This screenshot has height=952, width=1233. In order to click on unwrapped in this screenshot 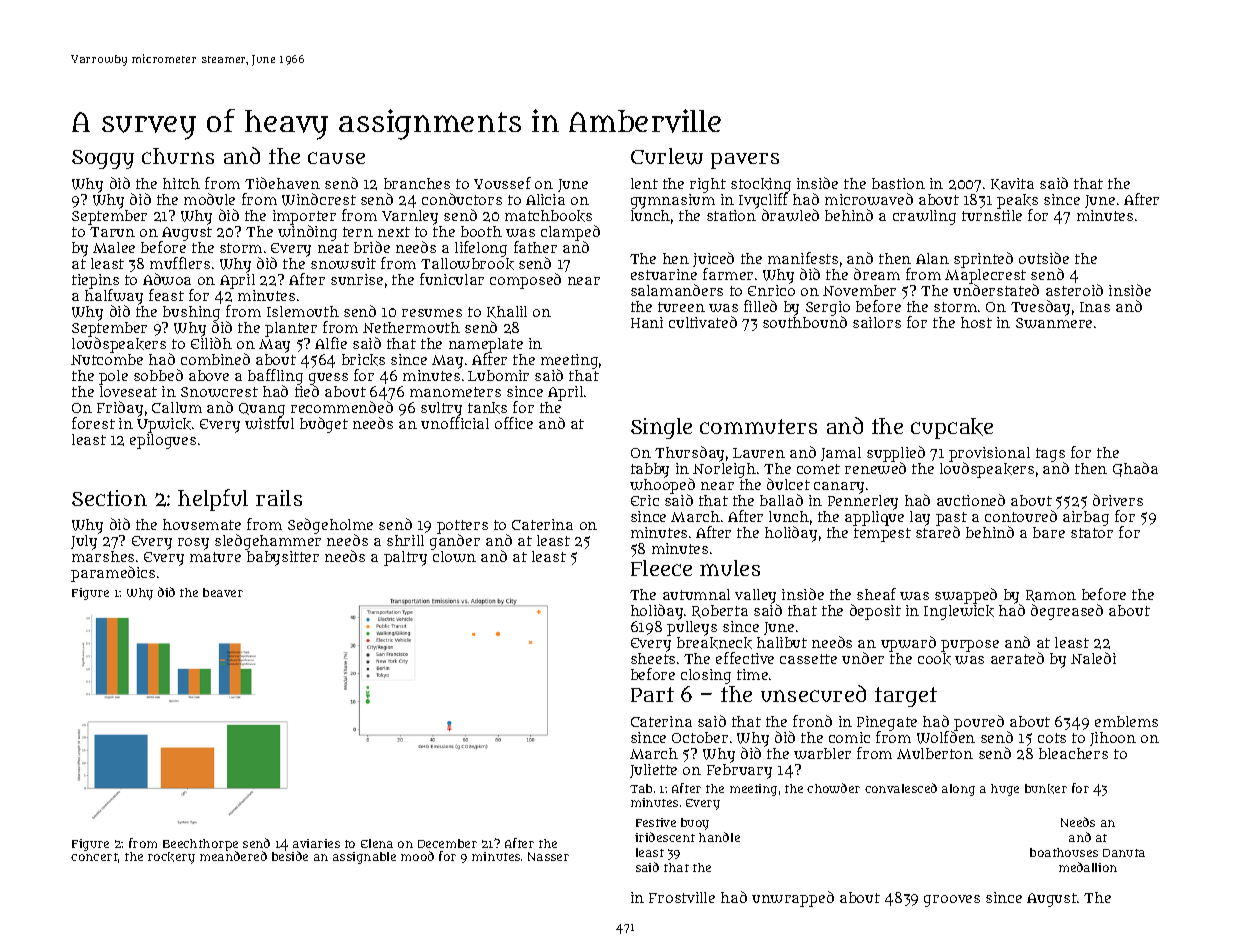, I will do `click(793, 899)`.
